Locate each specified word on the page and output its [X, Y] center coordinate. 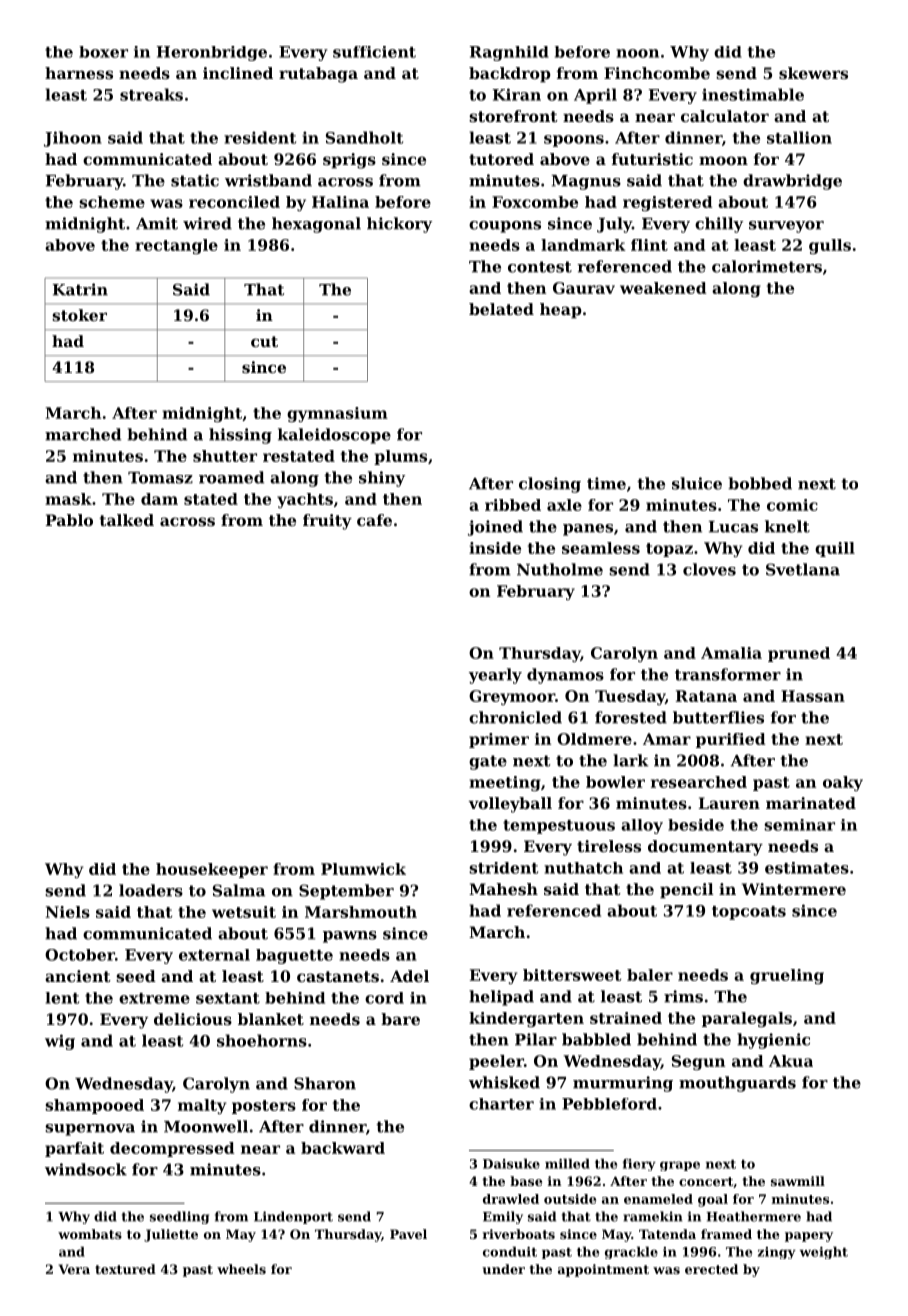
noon [637, 53]
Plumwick [363, 869]
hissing [240, 436]
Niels [68, 912]
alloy [642, 826]
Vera [74, 1269]
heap [561, 311]
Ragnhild [509, 53]
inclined [238, 73]
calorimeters [767, 266]
